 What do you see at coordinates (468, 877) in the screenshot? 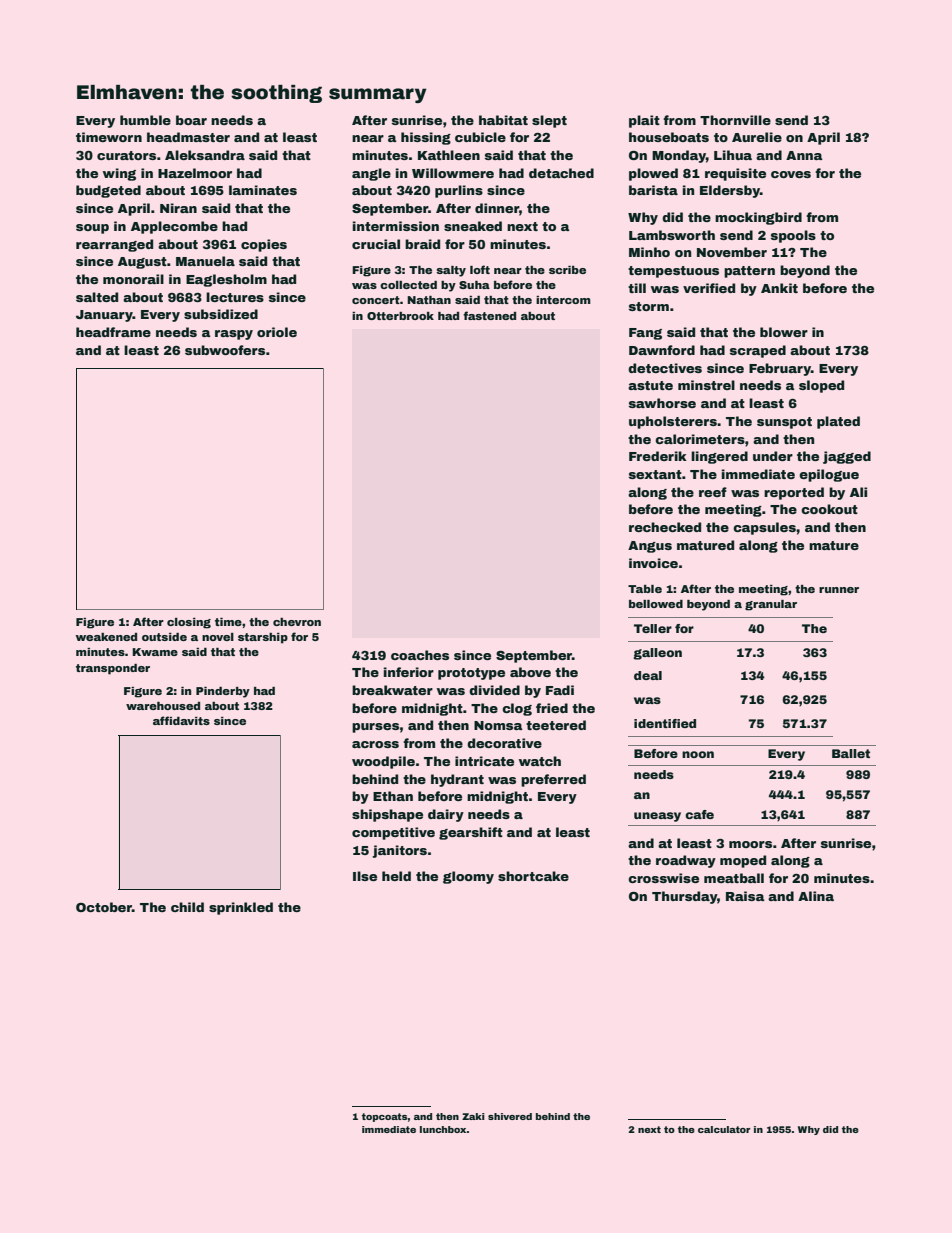
I see `gloomy` at bounding box center [468, 877].
